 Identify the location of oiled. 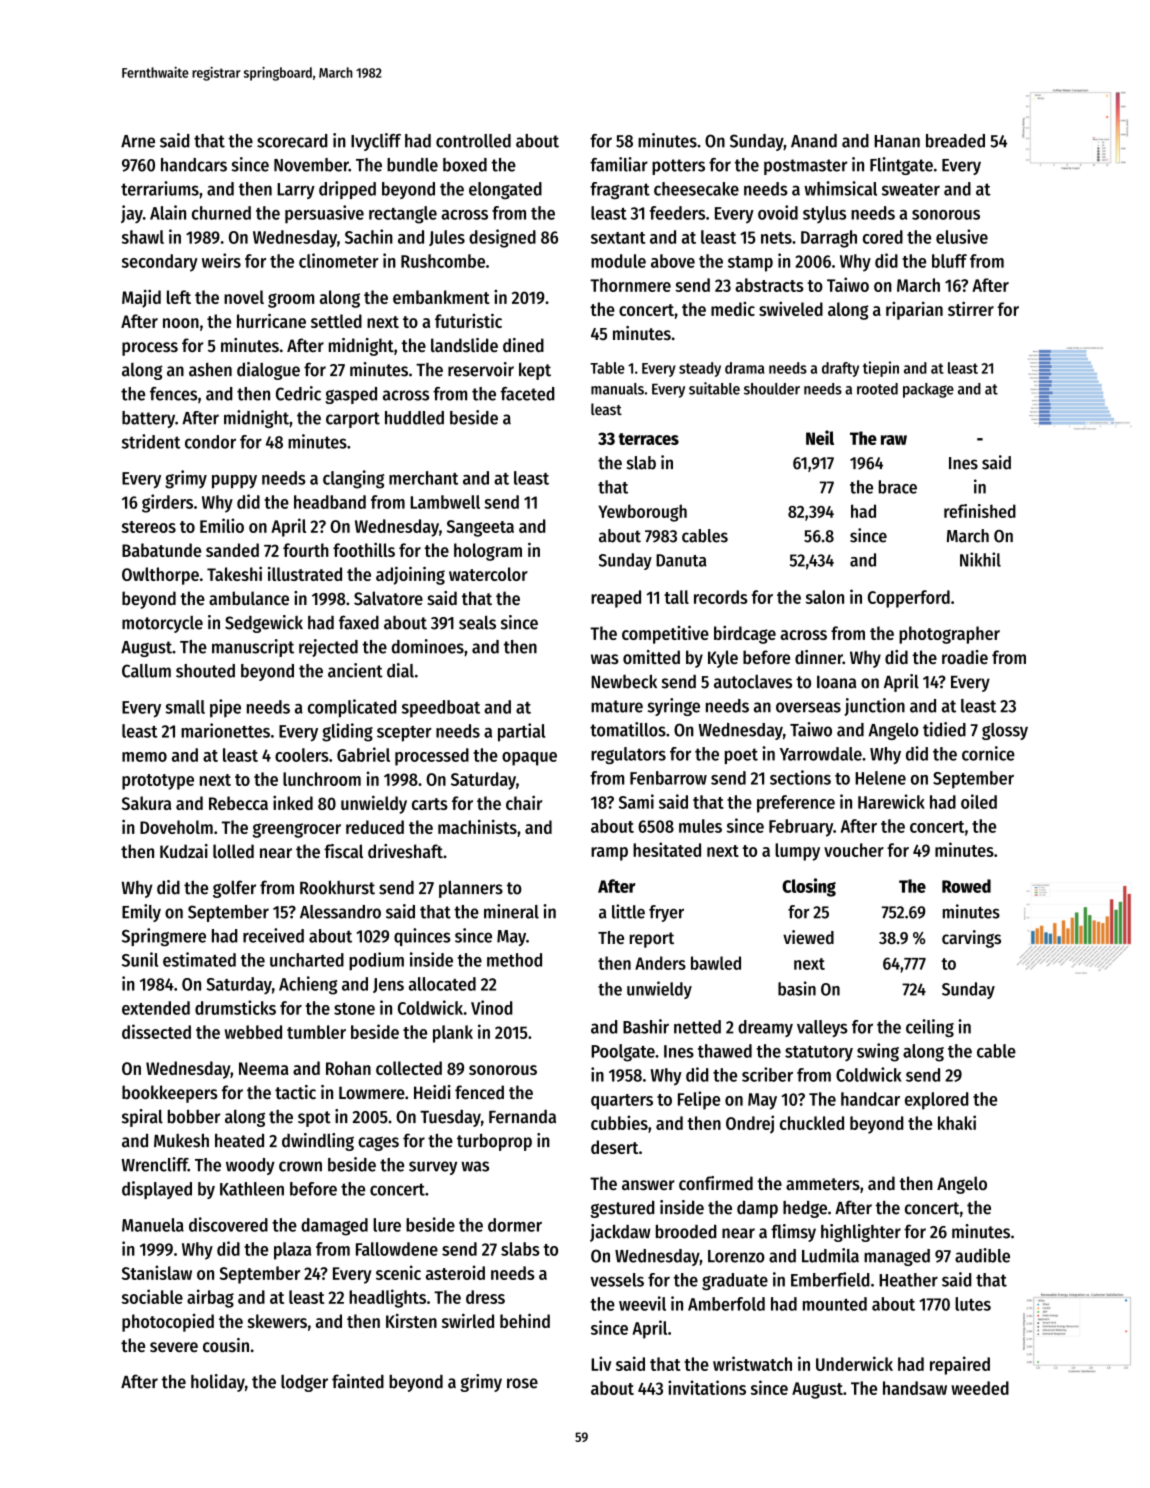
(979, 801).
